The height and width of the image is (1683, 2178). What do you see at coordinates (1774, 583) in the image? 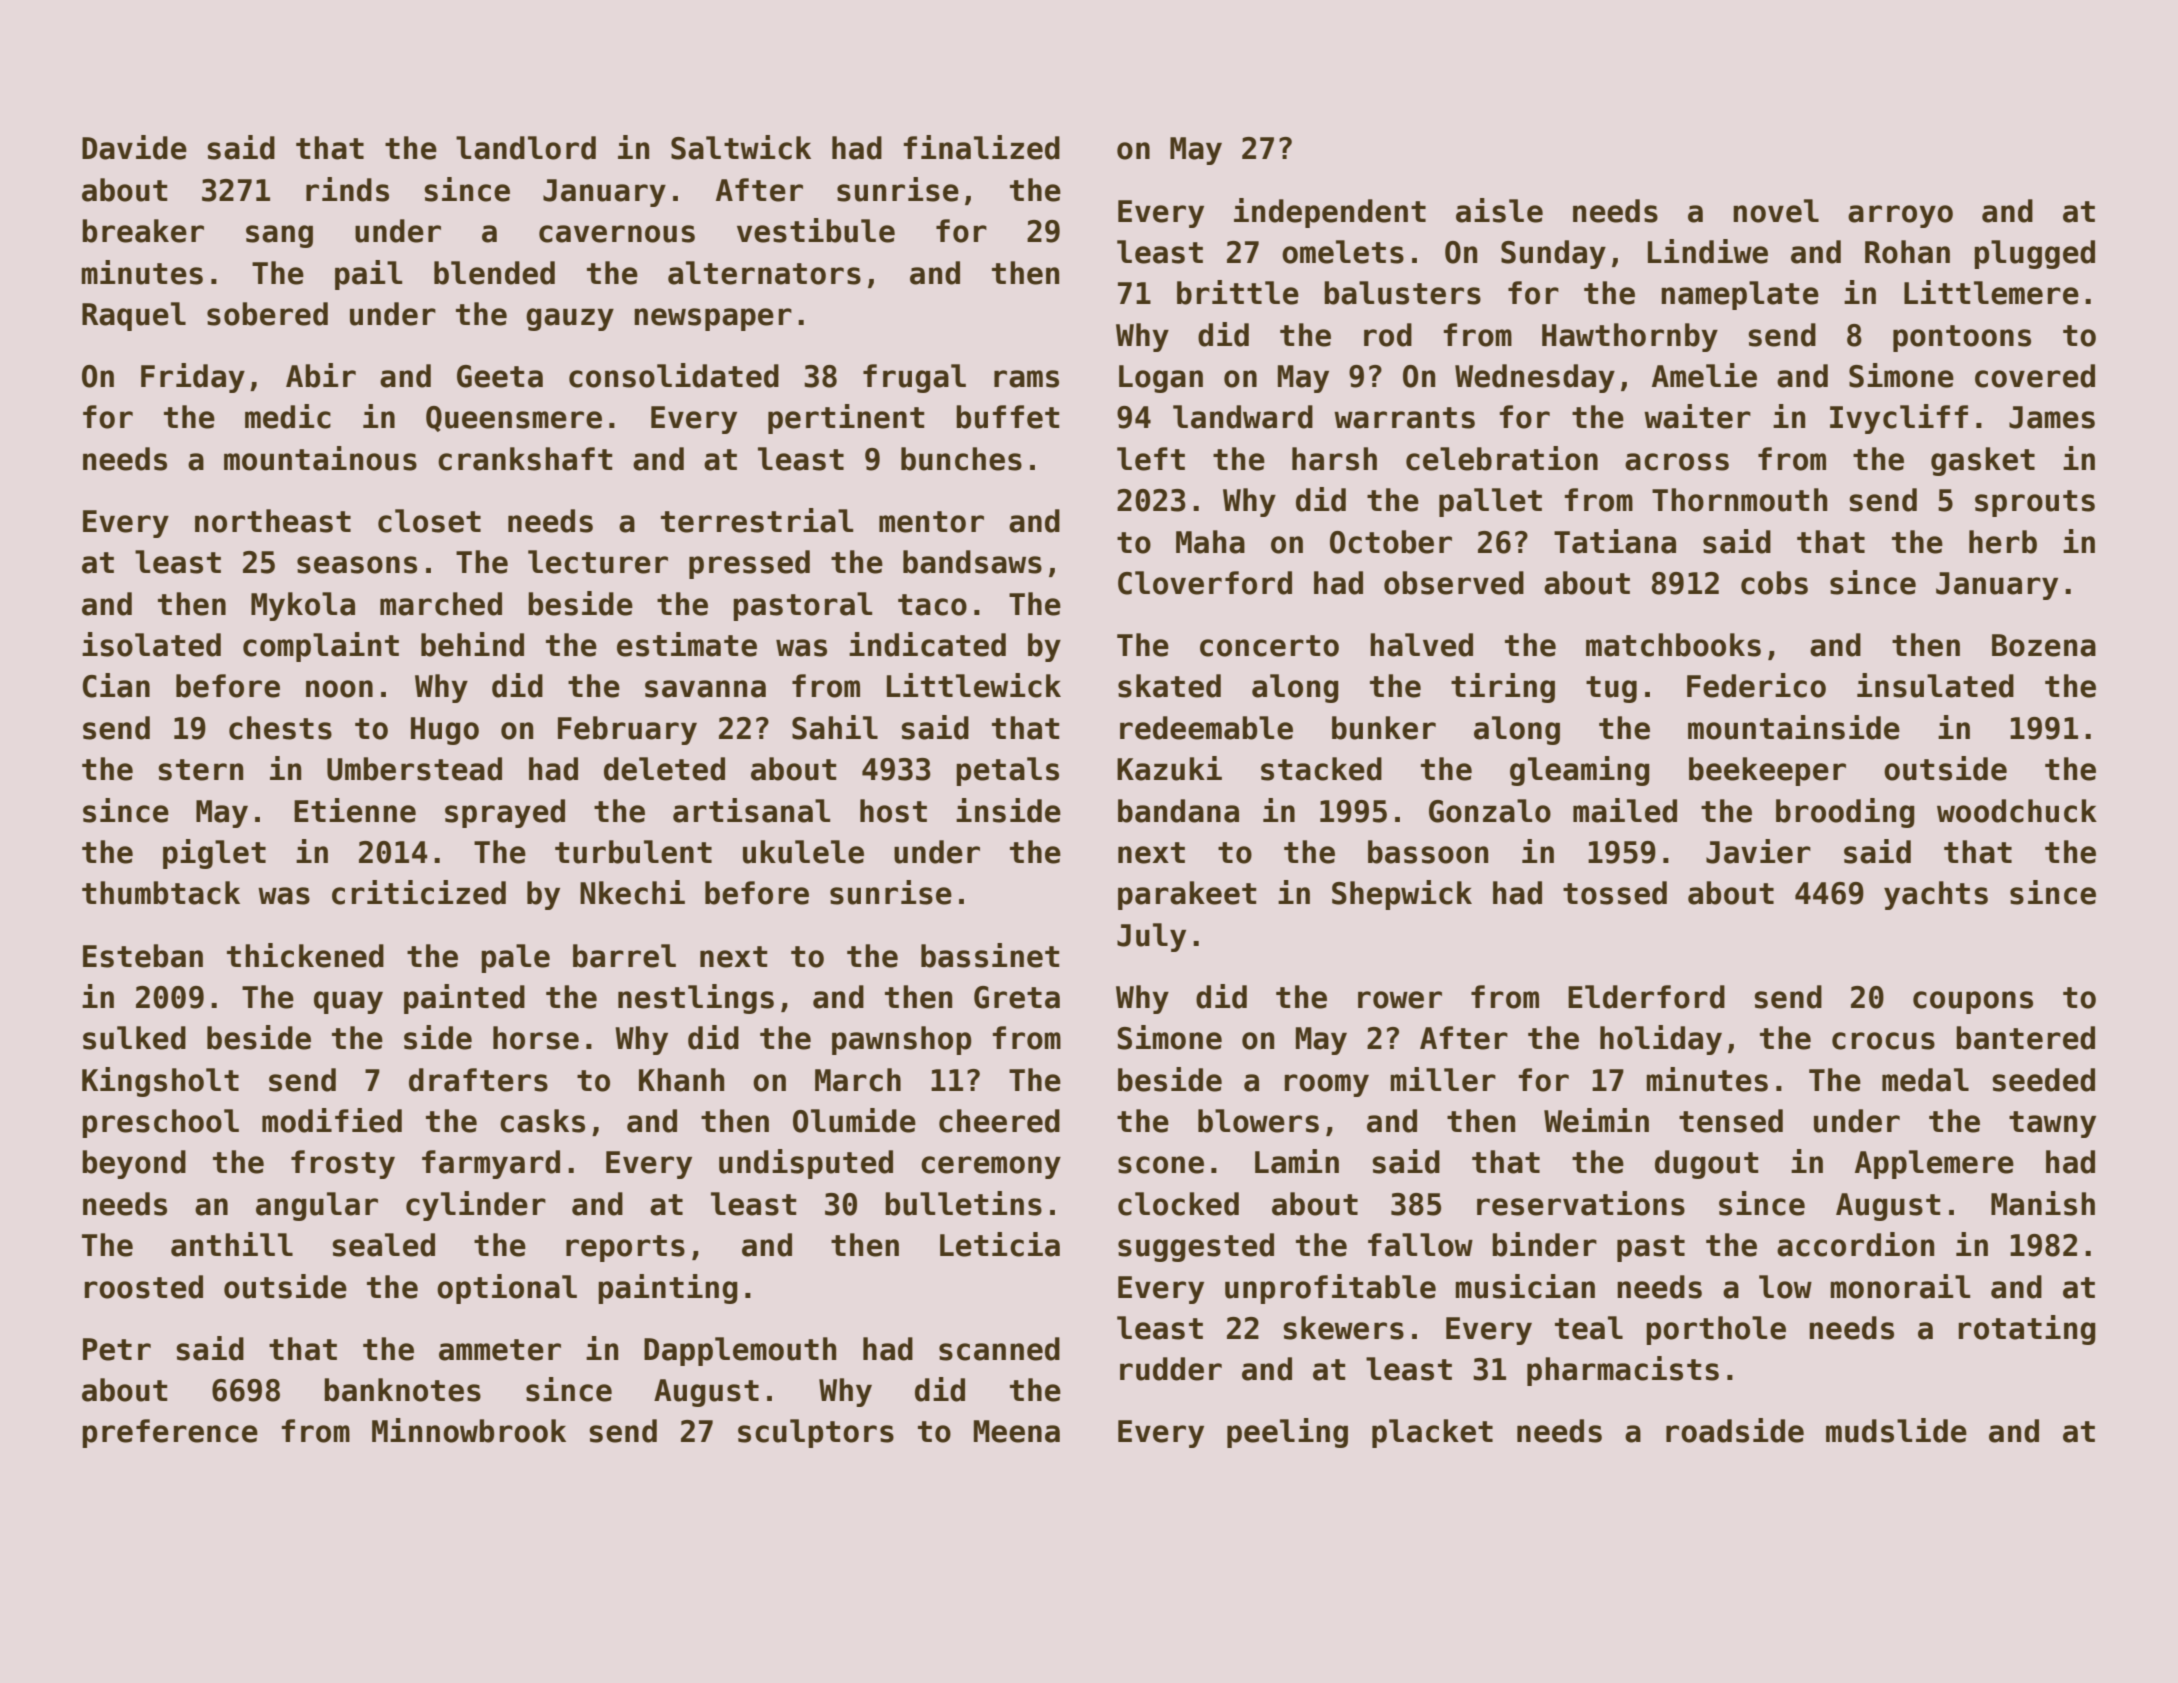
I see `cobs` at bounding box center [1774, 583].
